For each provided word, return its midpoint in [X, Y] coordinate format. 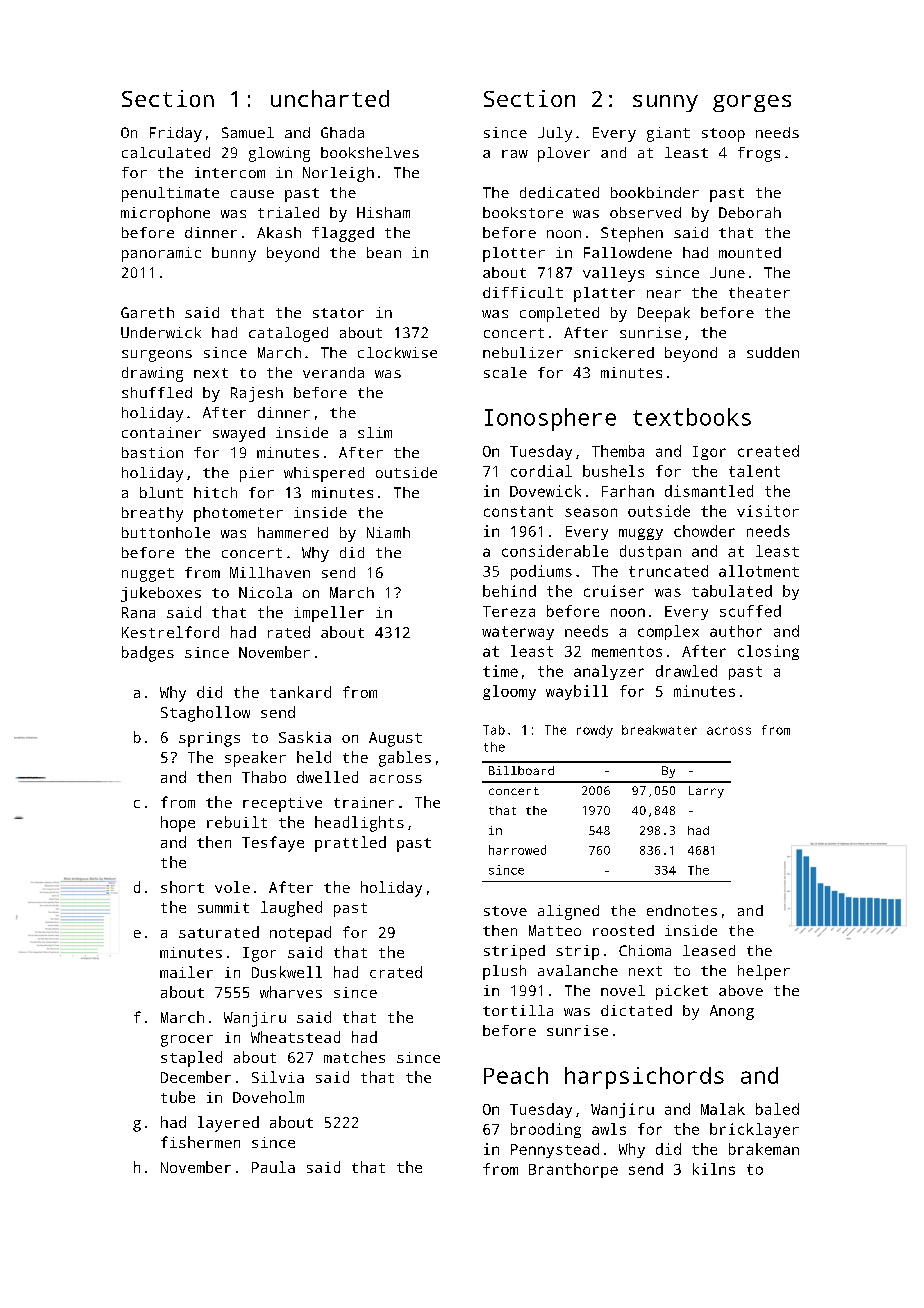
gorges [752, 103]
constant [518, 511]
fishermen [200, 1142]
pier [257, 474]
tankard [300, 692]
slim [375, 432]
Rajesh [257, 394]
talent [754, 471]
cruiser [614, 591]
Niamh [388, 532]
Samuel [248, 132]
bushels [613, 471]
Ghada [342, 132]
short [182, 887]
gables [405, 759]
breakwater [659, 730]
